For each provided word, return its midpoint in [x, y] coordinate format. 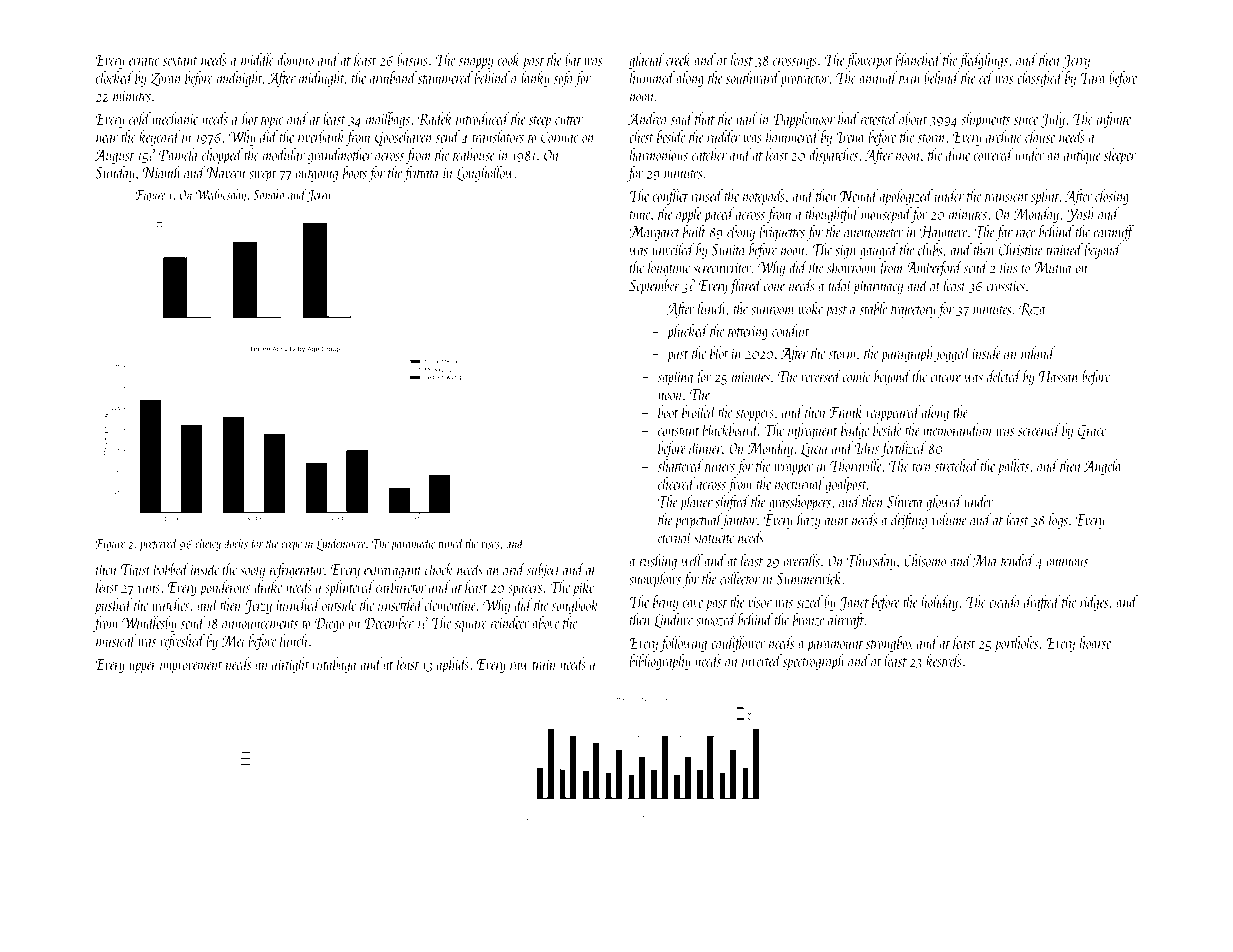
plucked [688, 332]
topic [272, 121]
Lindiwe [673, 621]
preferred [158, 545]
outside [339, 604]
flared [745, 286]
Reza [1032, 309]
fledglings [983, 61]
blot [719, 352]
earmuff [1114, 233]
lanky [535, 79]
